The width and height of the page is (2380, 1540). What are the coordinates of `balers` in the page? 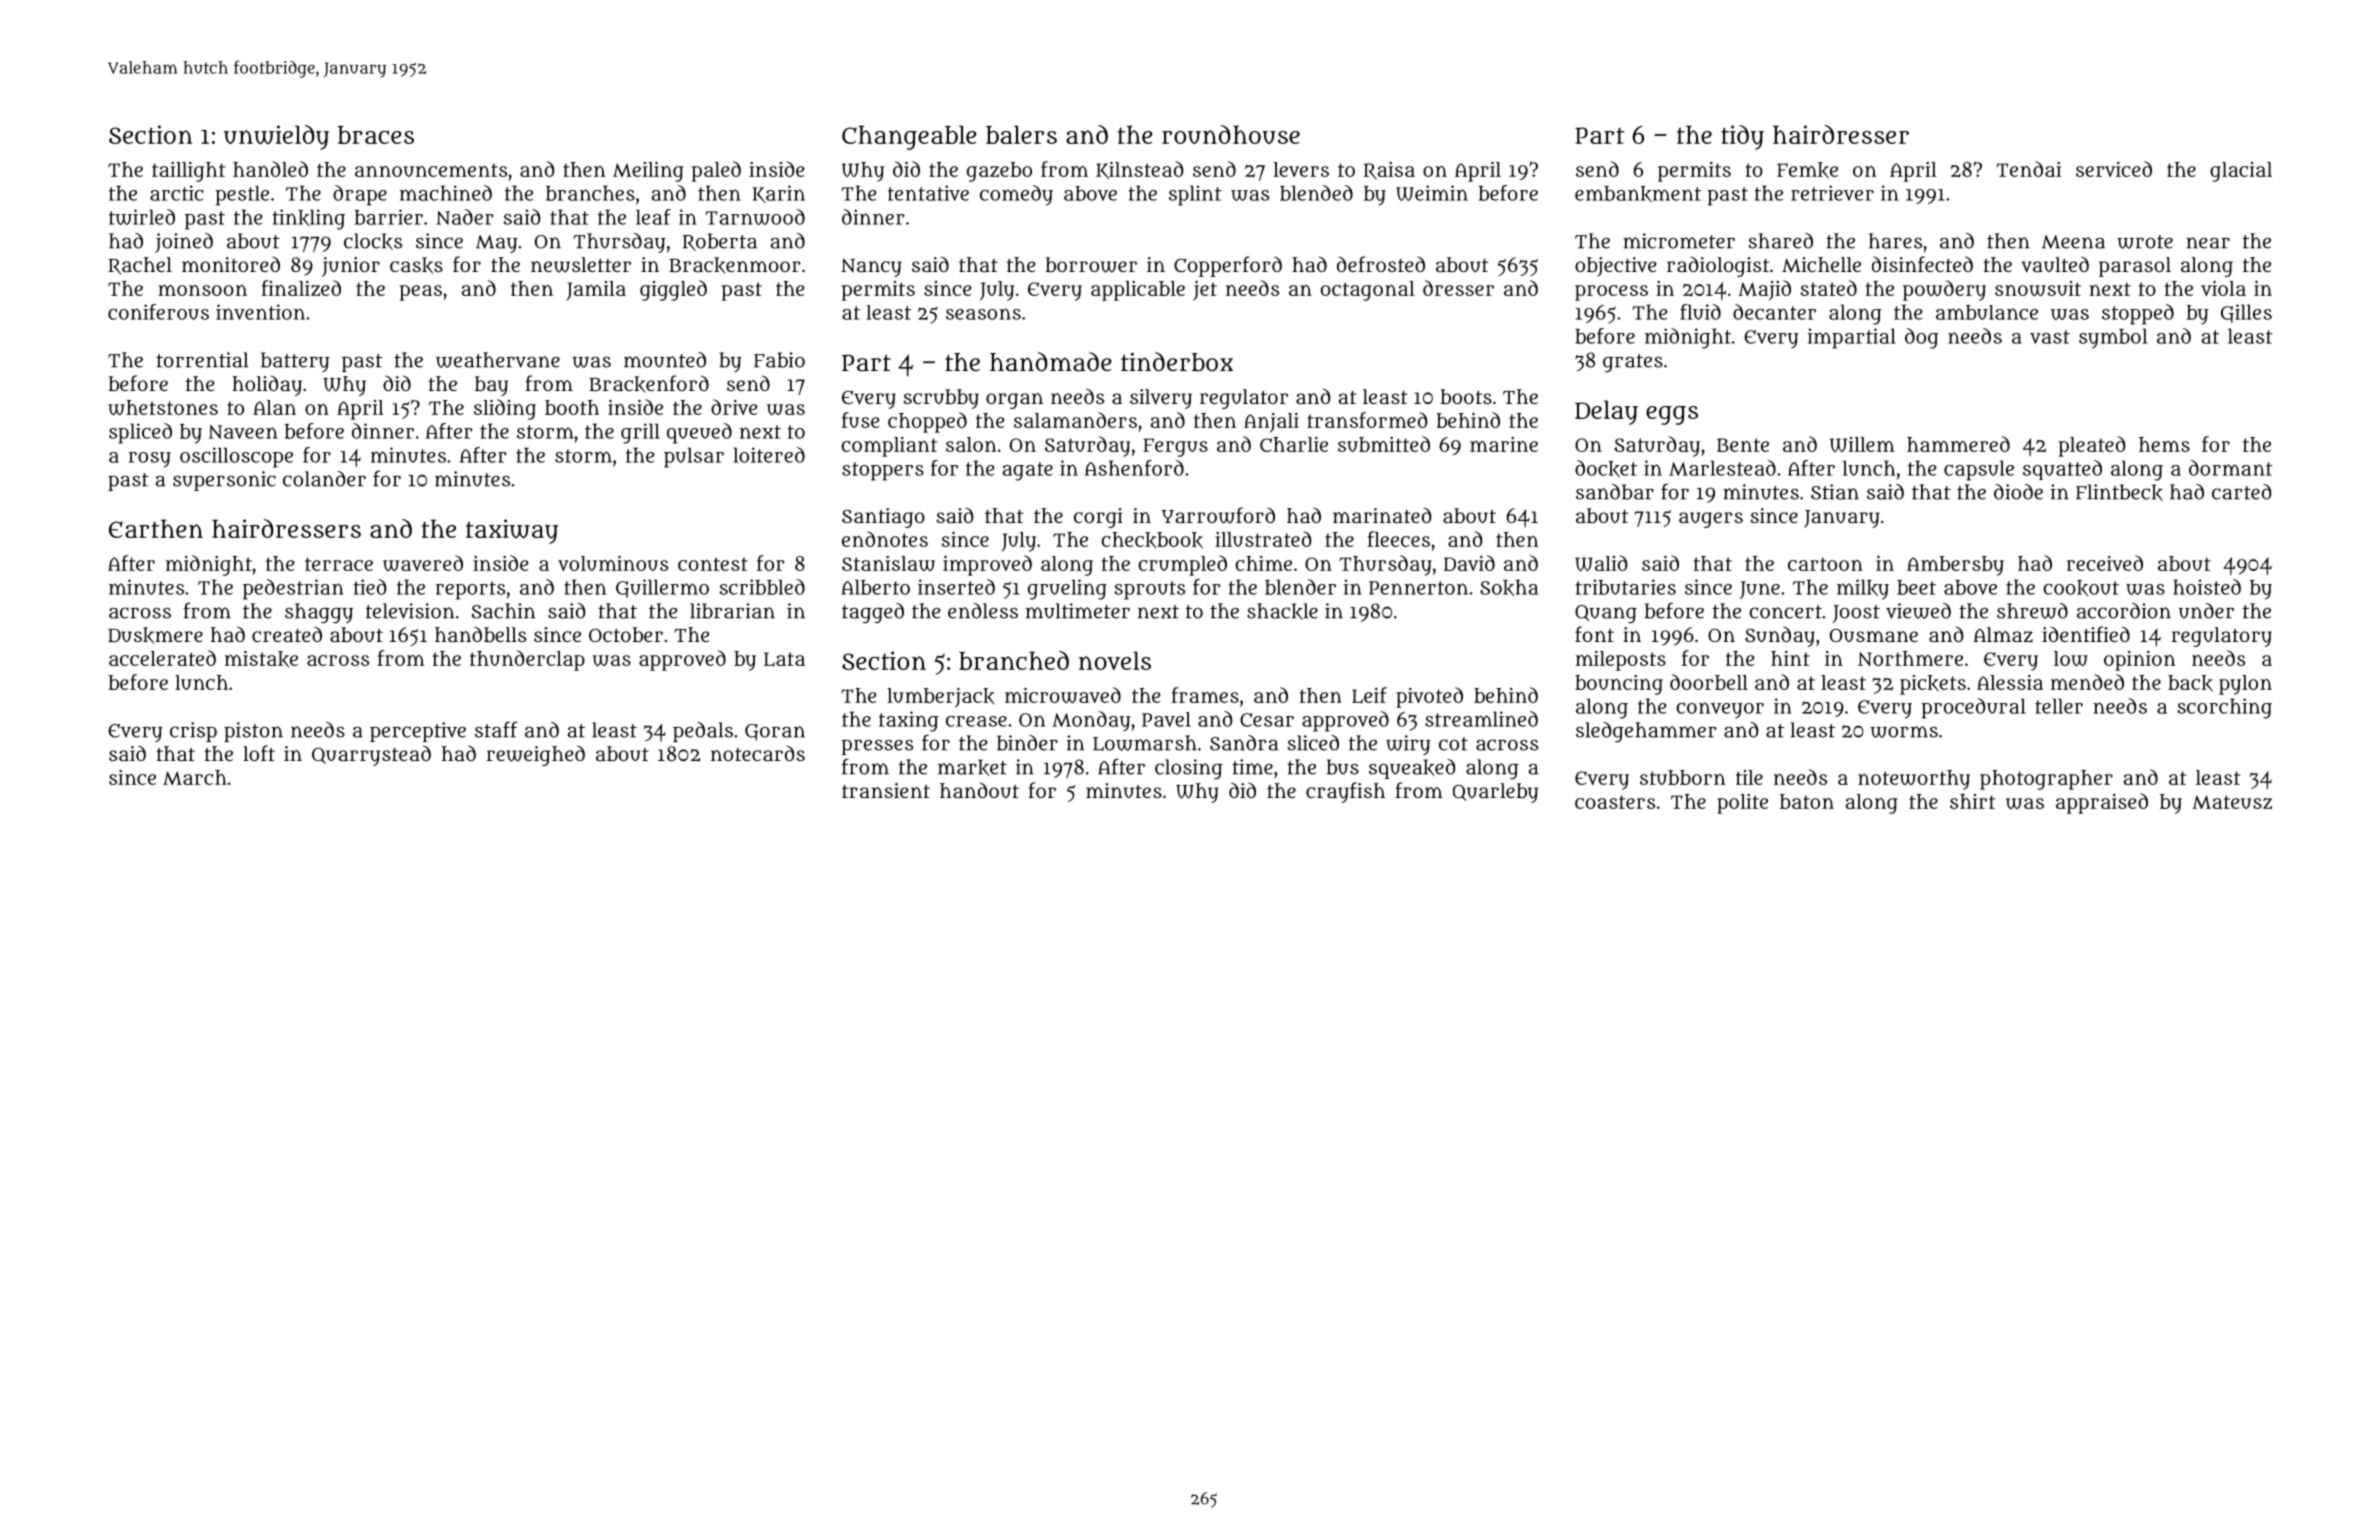 It's located at (1021, 134).
